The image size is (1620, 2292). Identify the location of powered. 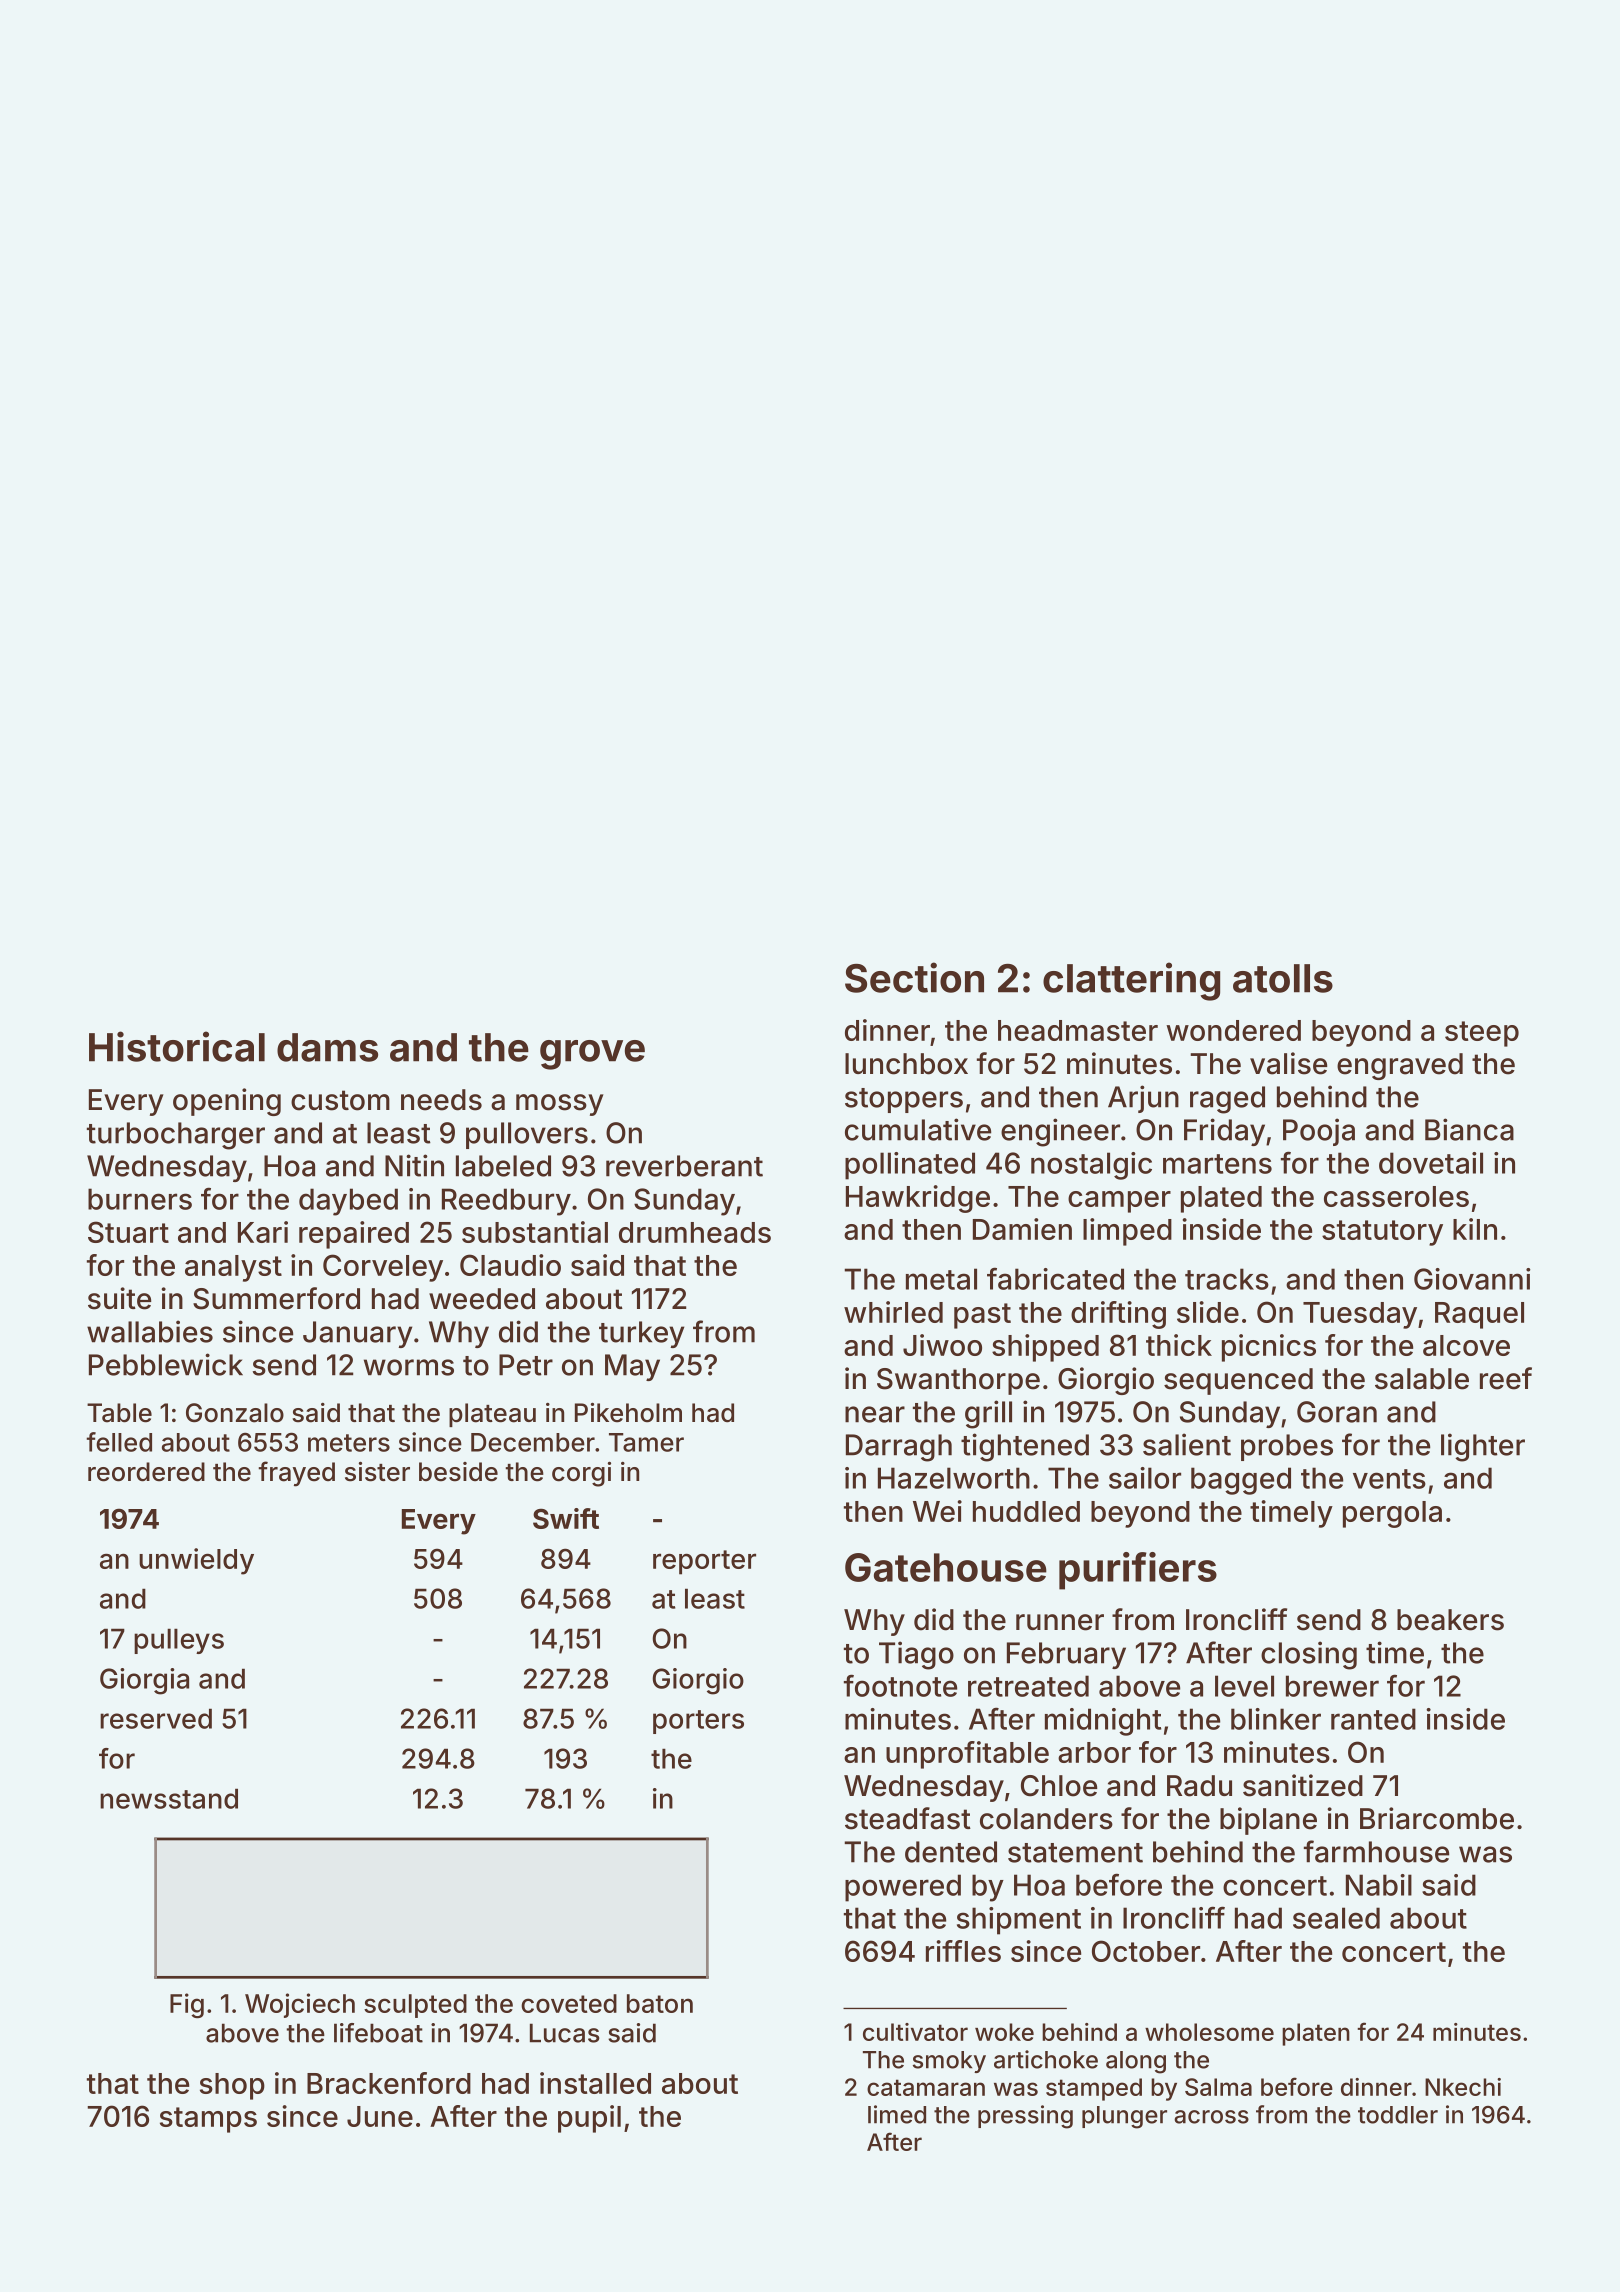
(903, 1888).
